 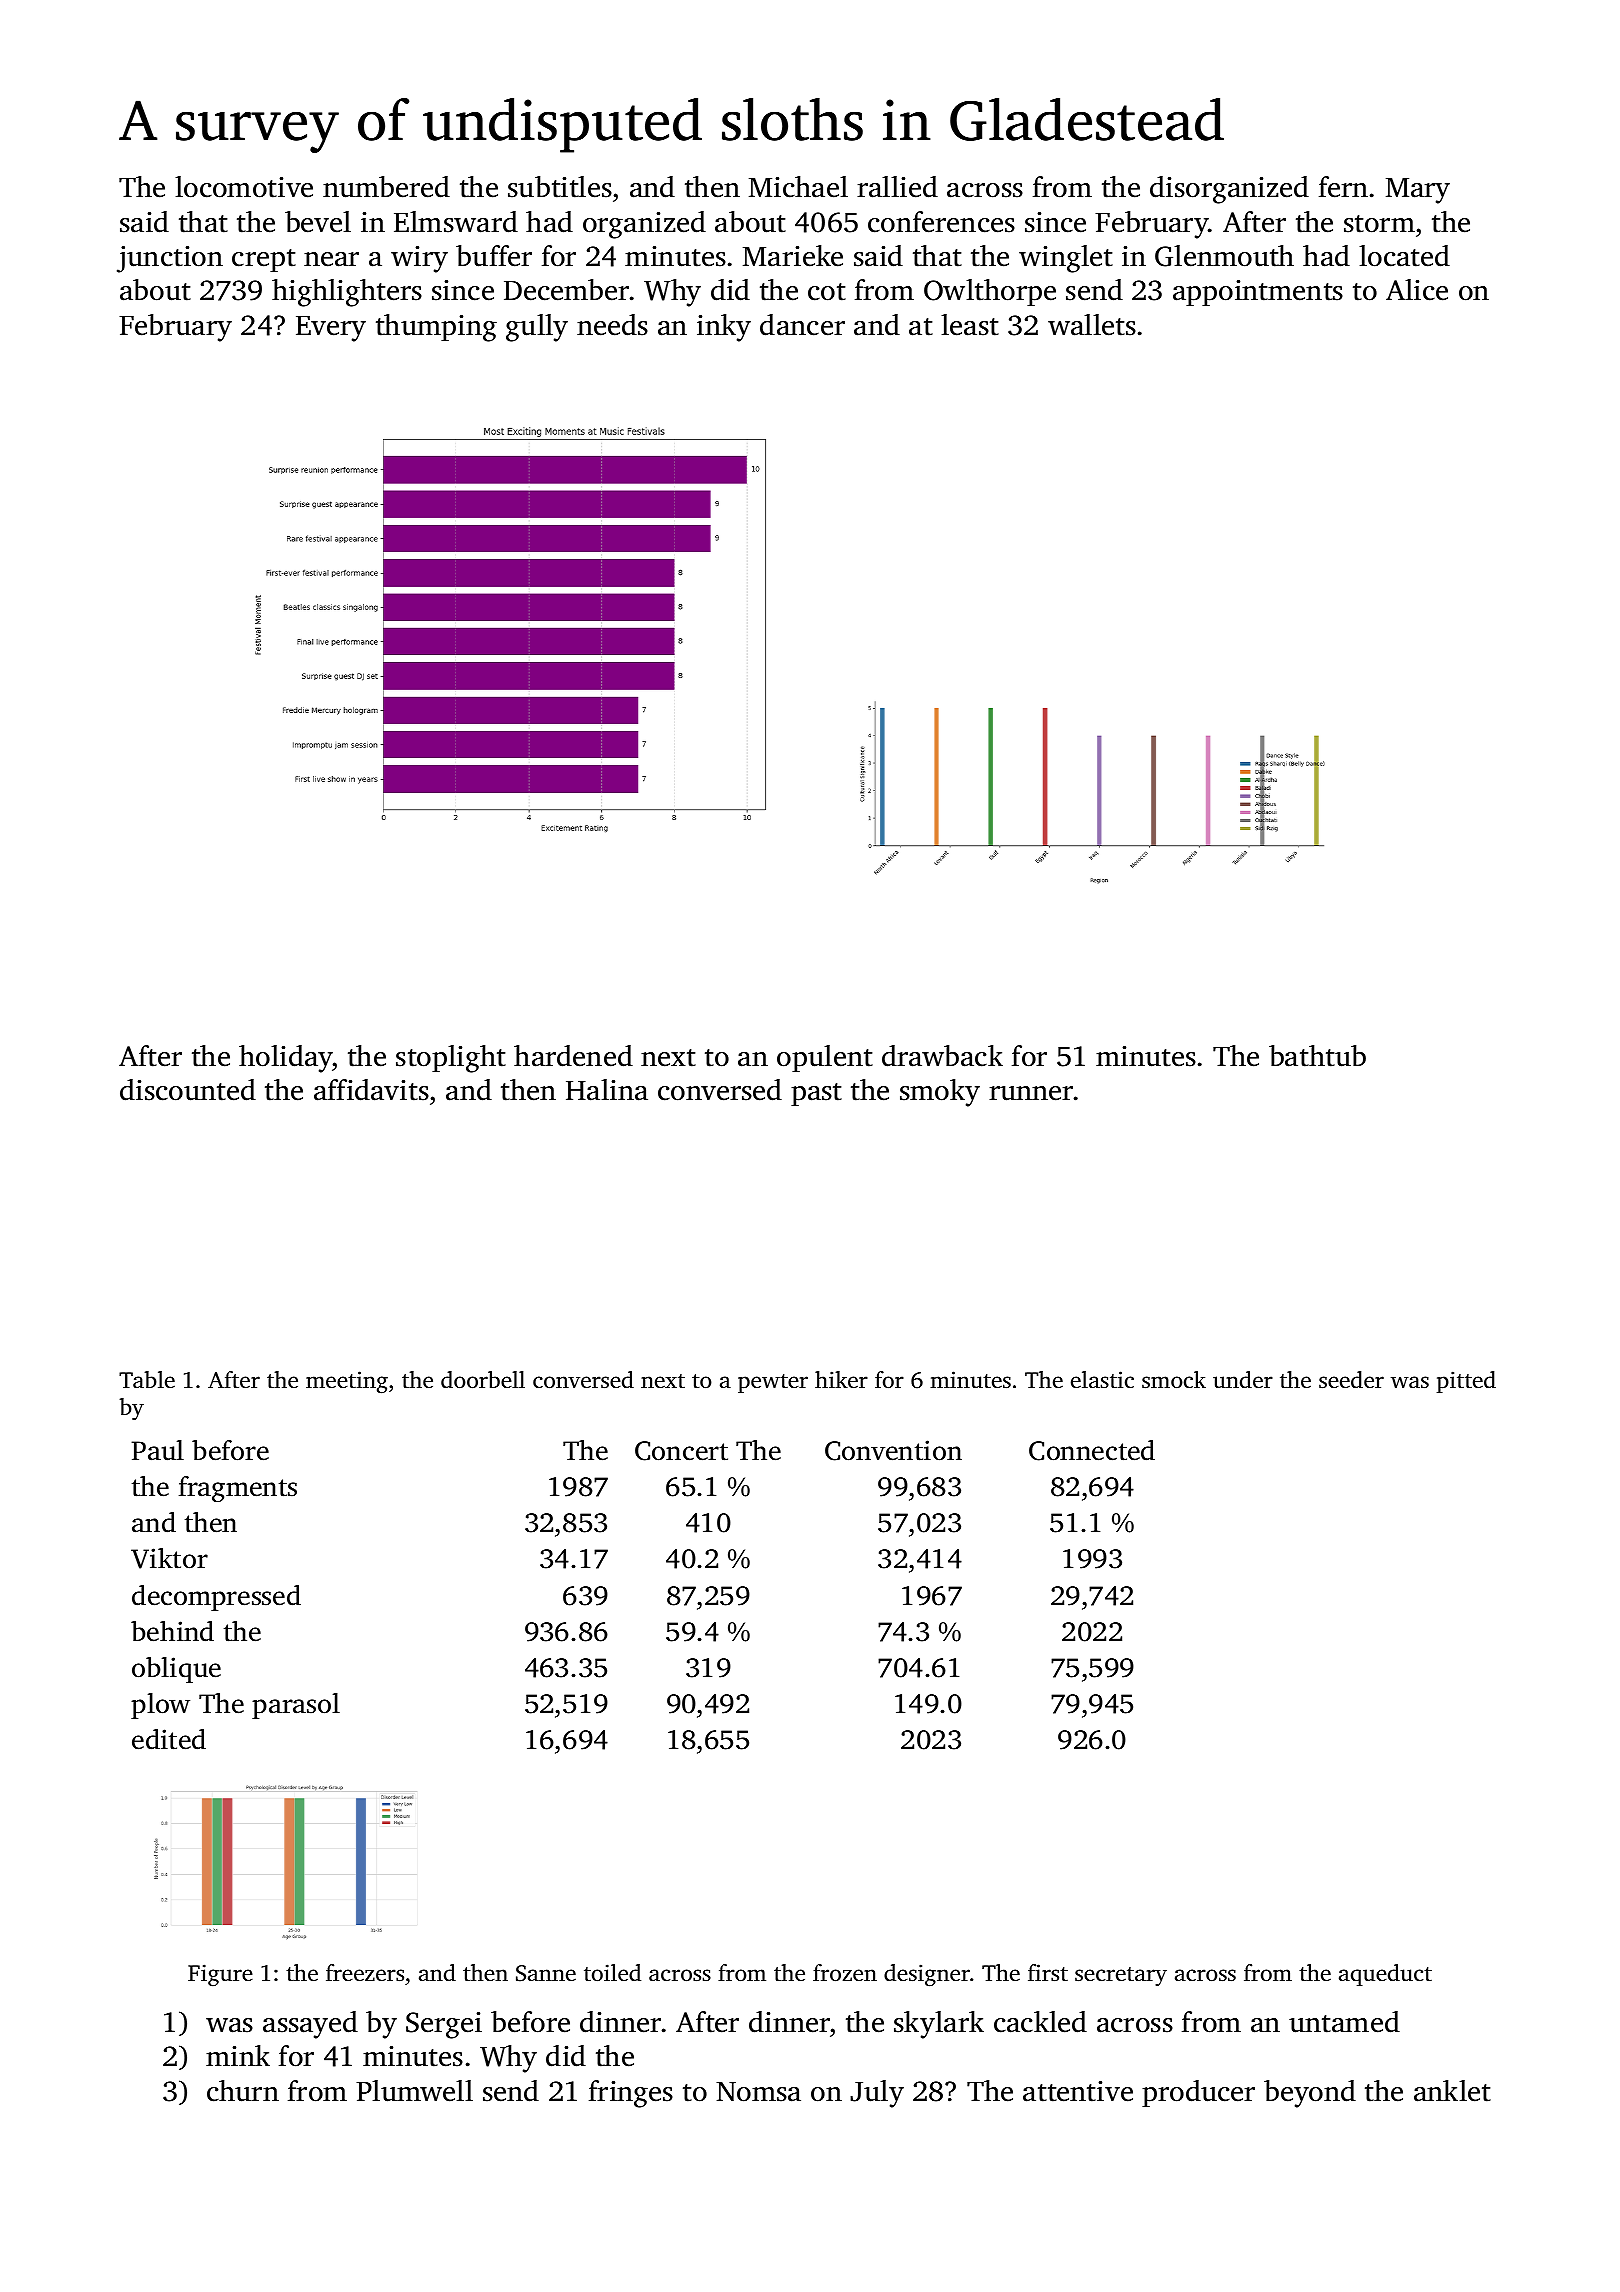 I want to click on cot, so click(x=827, y=292).
